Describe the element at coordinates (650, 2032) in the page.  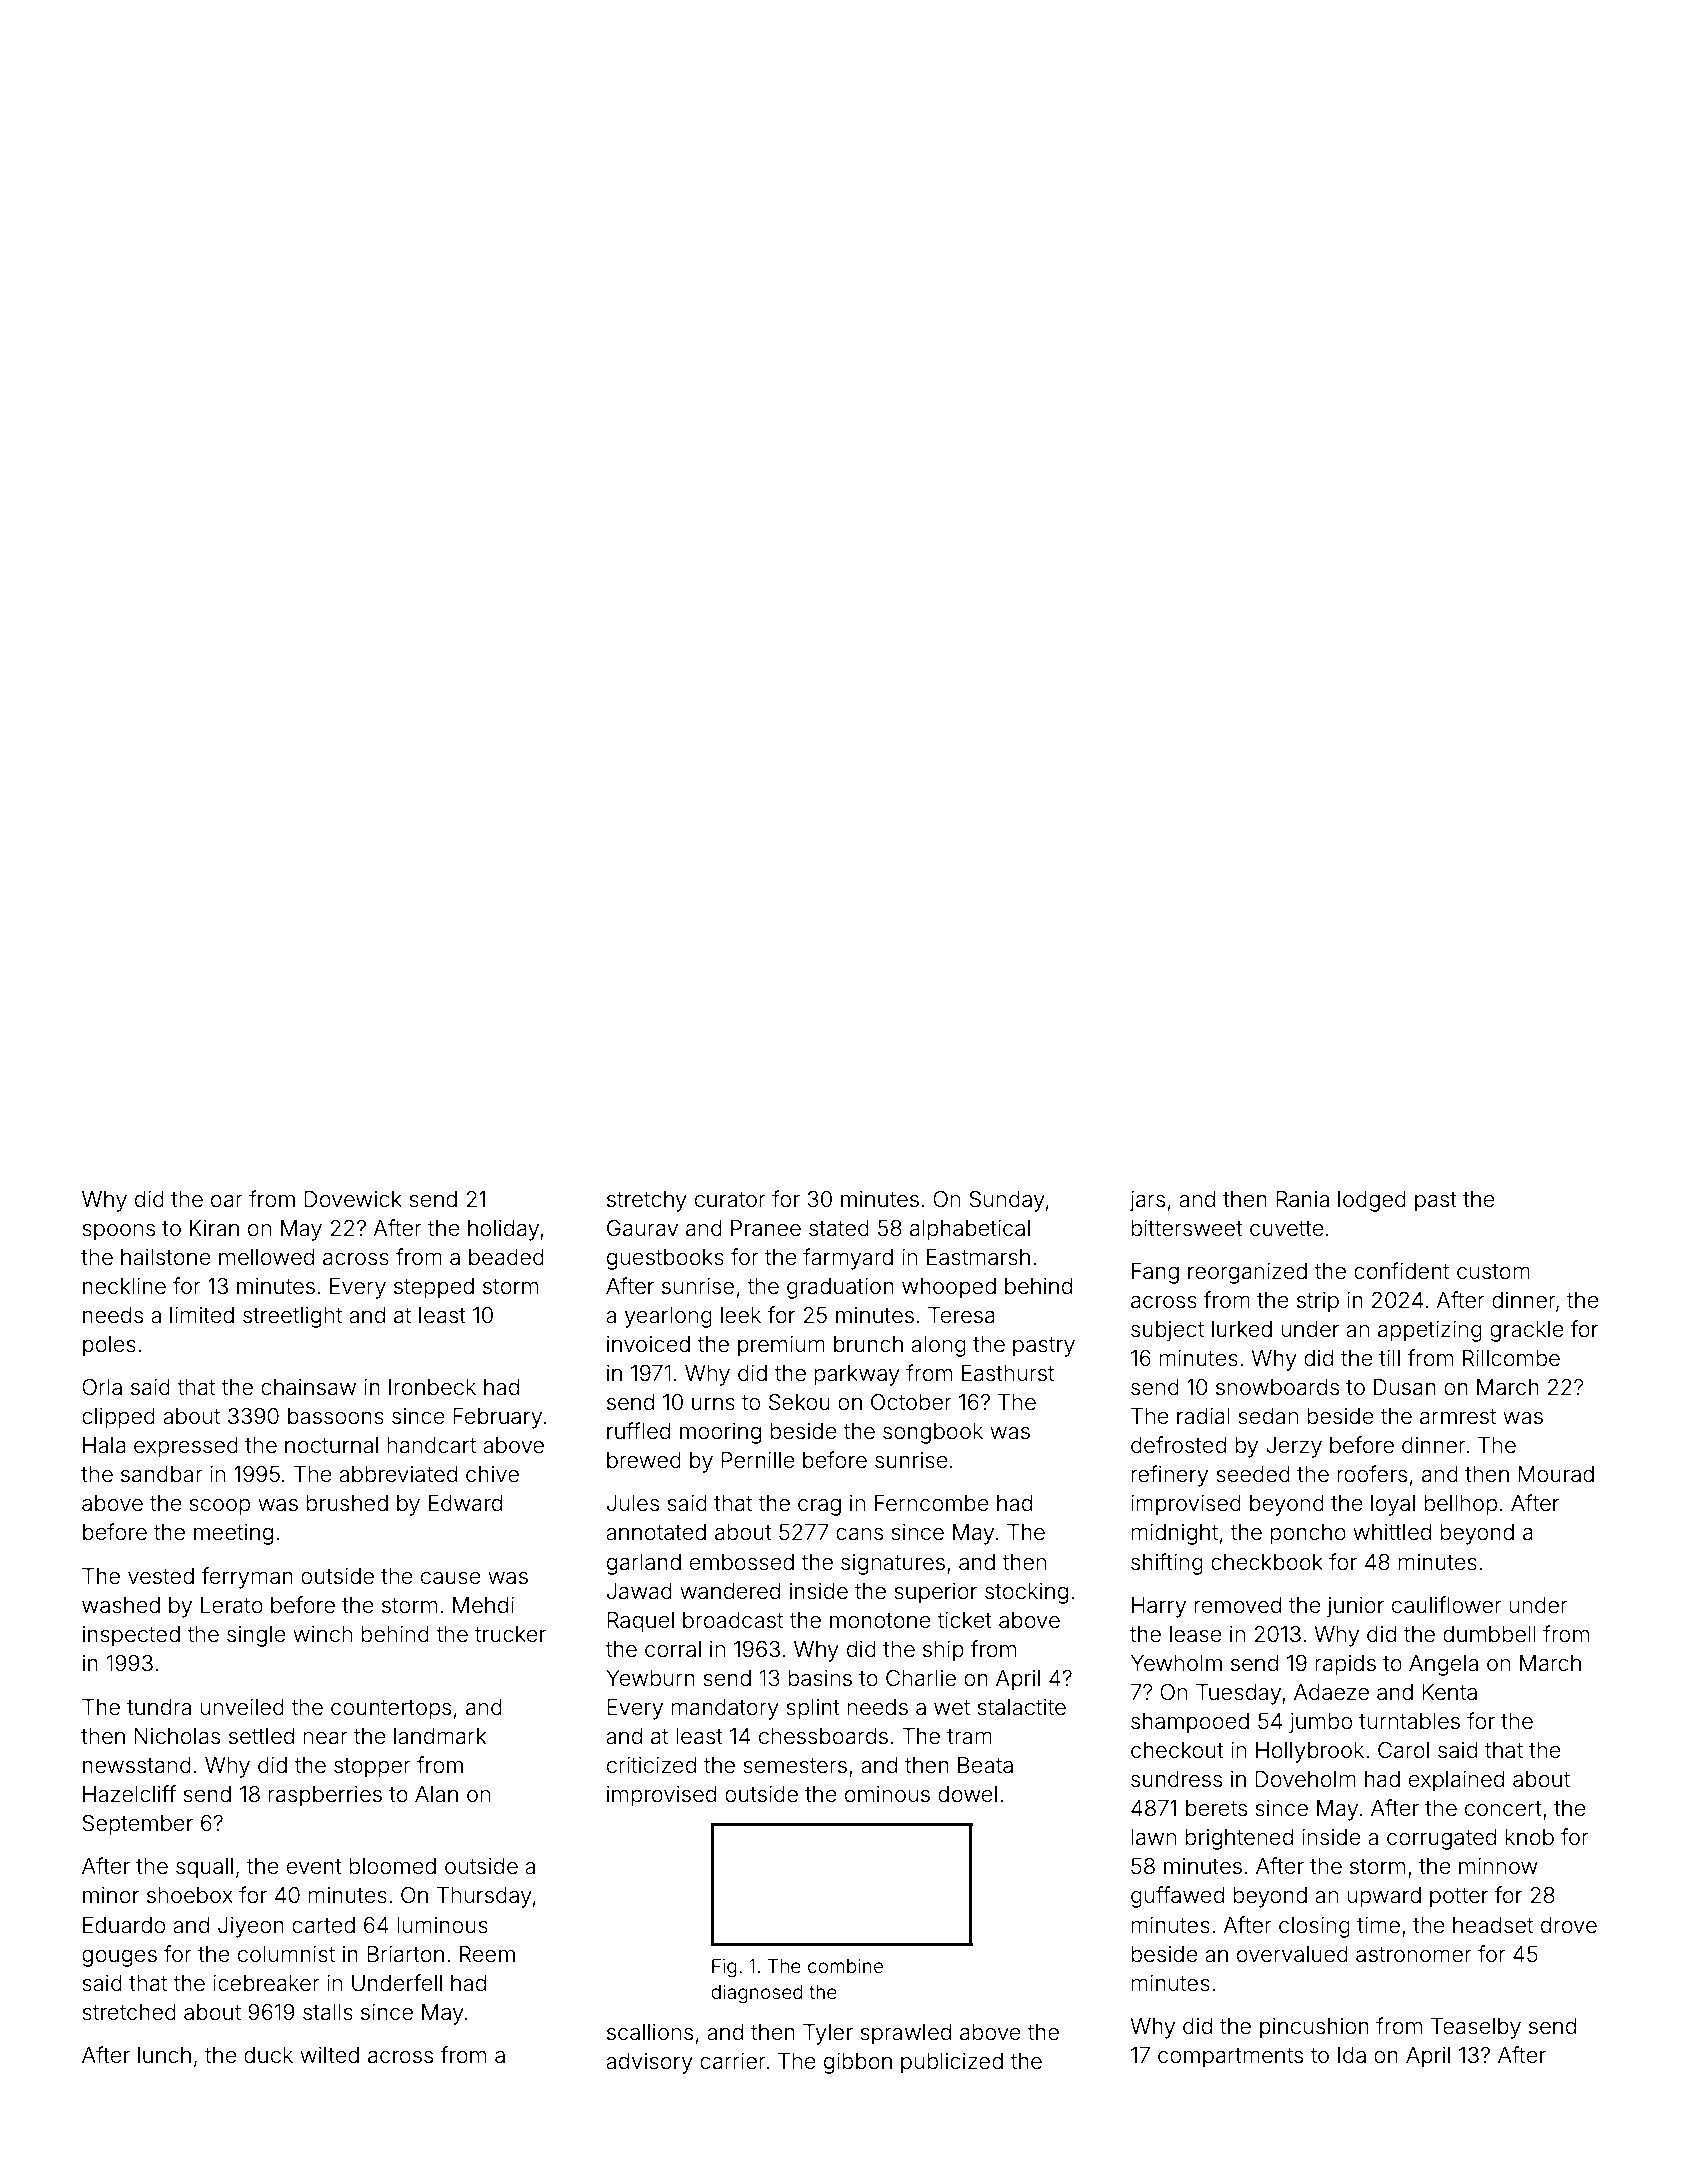
I see `scallions` at that location.
